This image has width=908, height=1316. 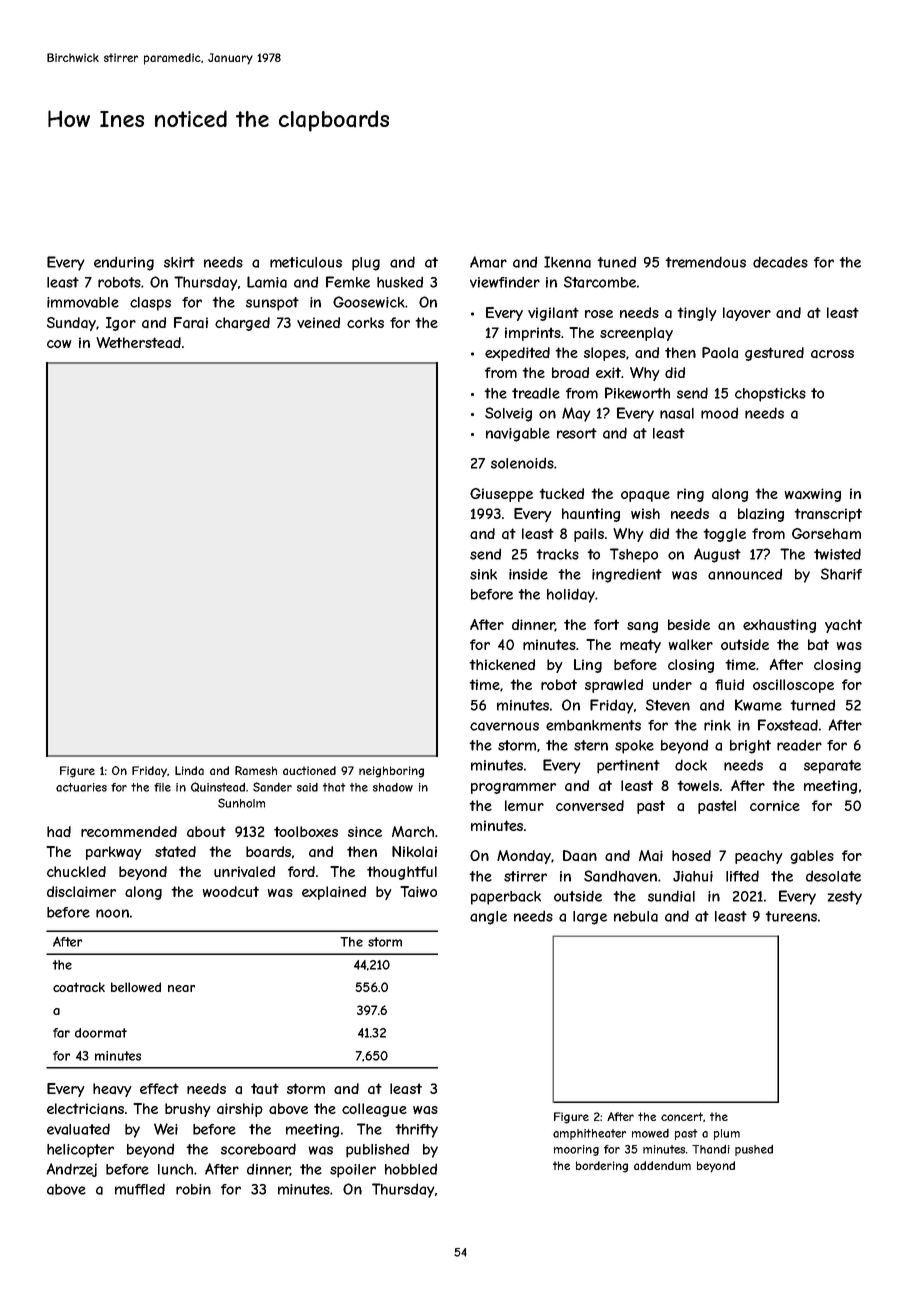 What do you see at coordinates (374, 1110) in the image?
I see `colleague` at bounding box center [374, 1110].
